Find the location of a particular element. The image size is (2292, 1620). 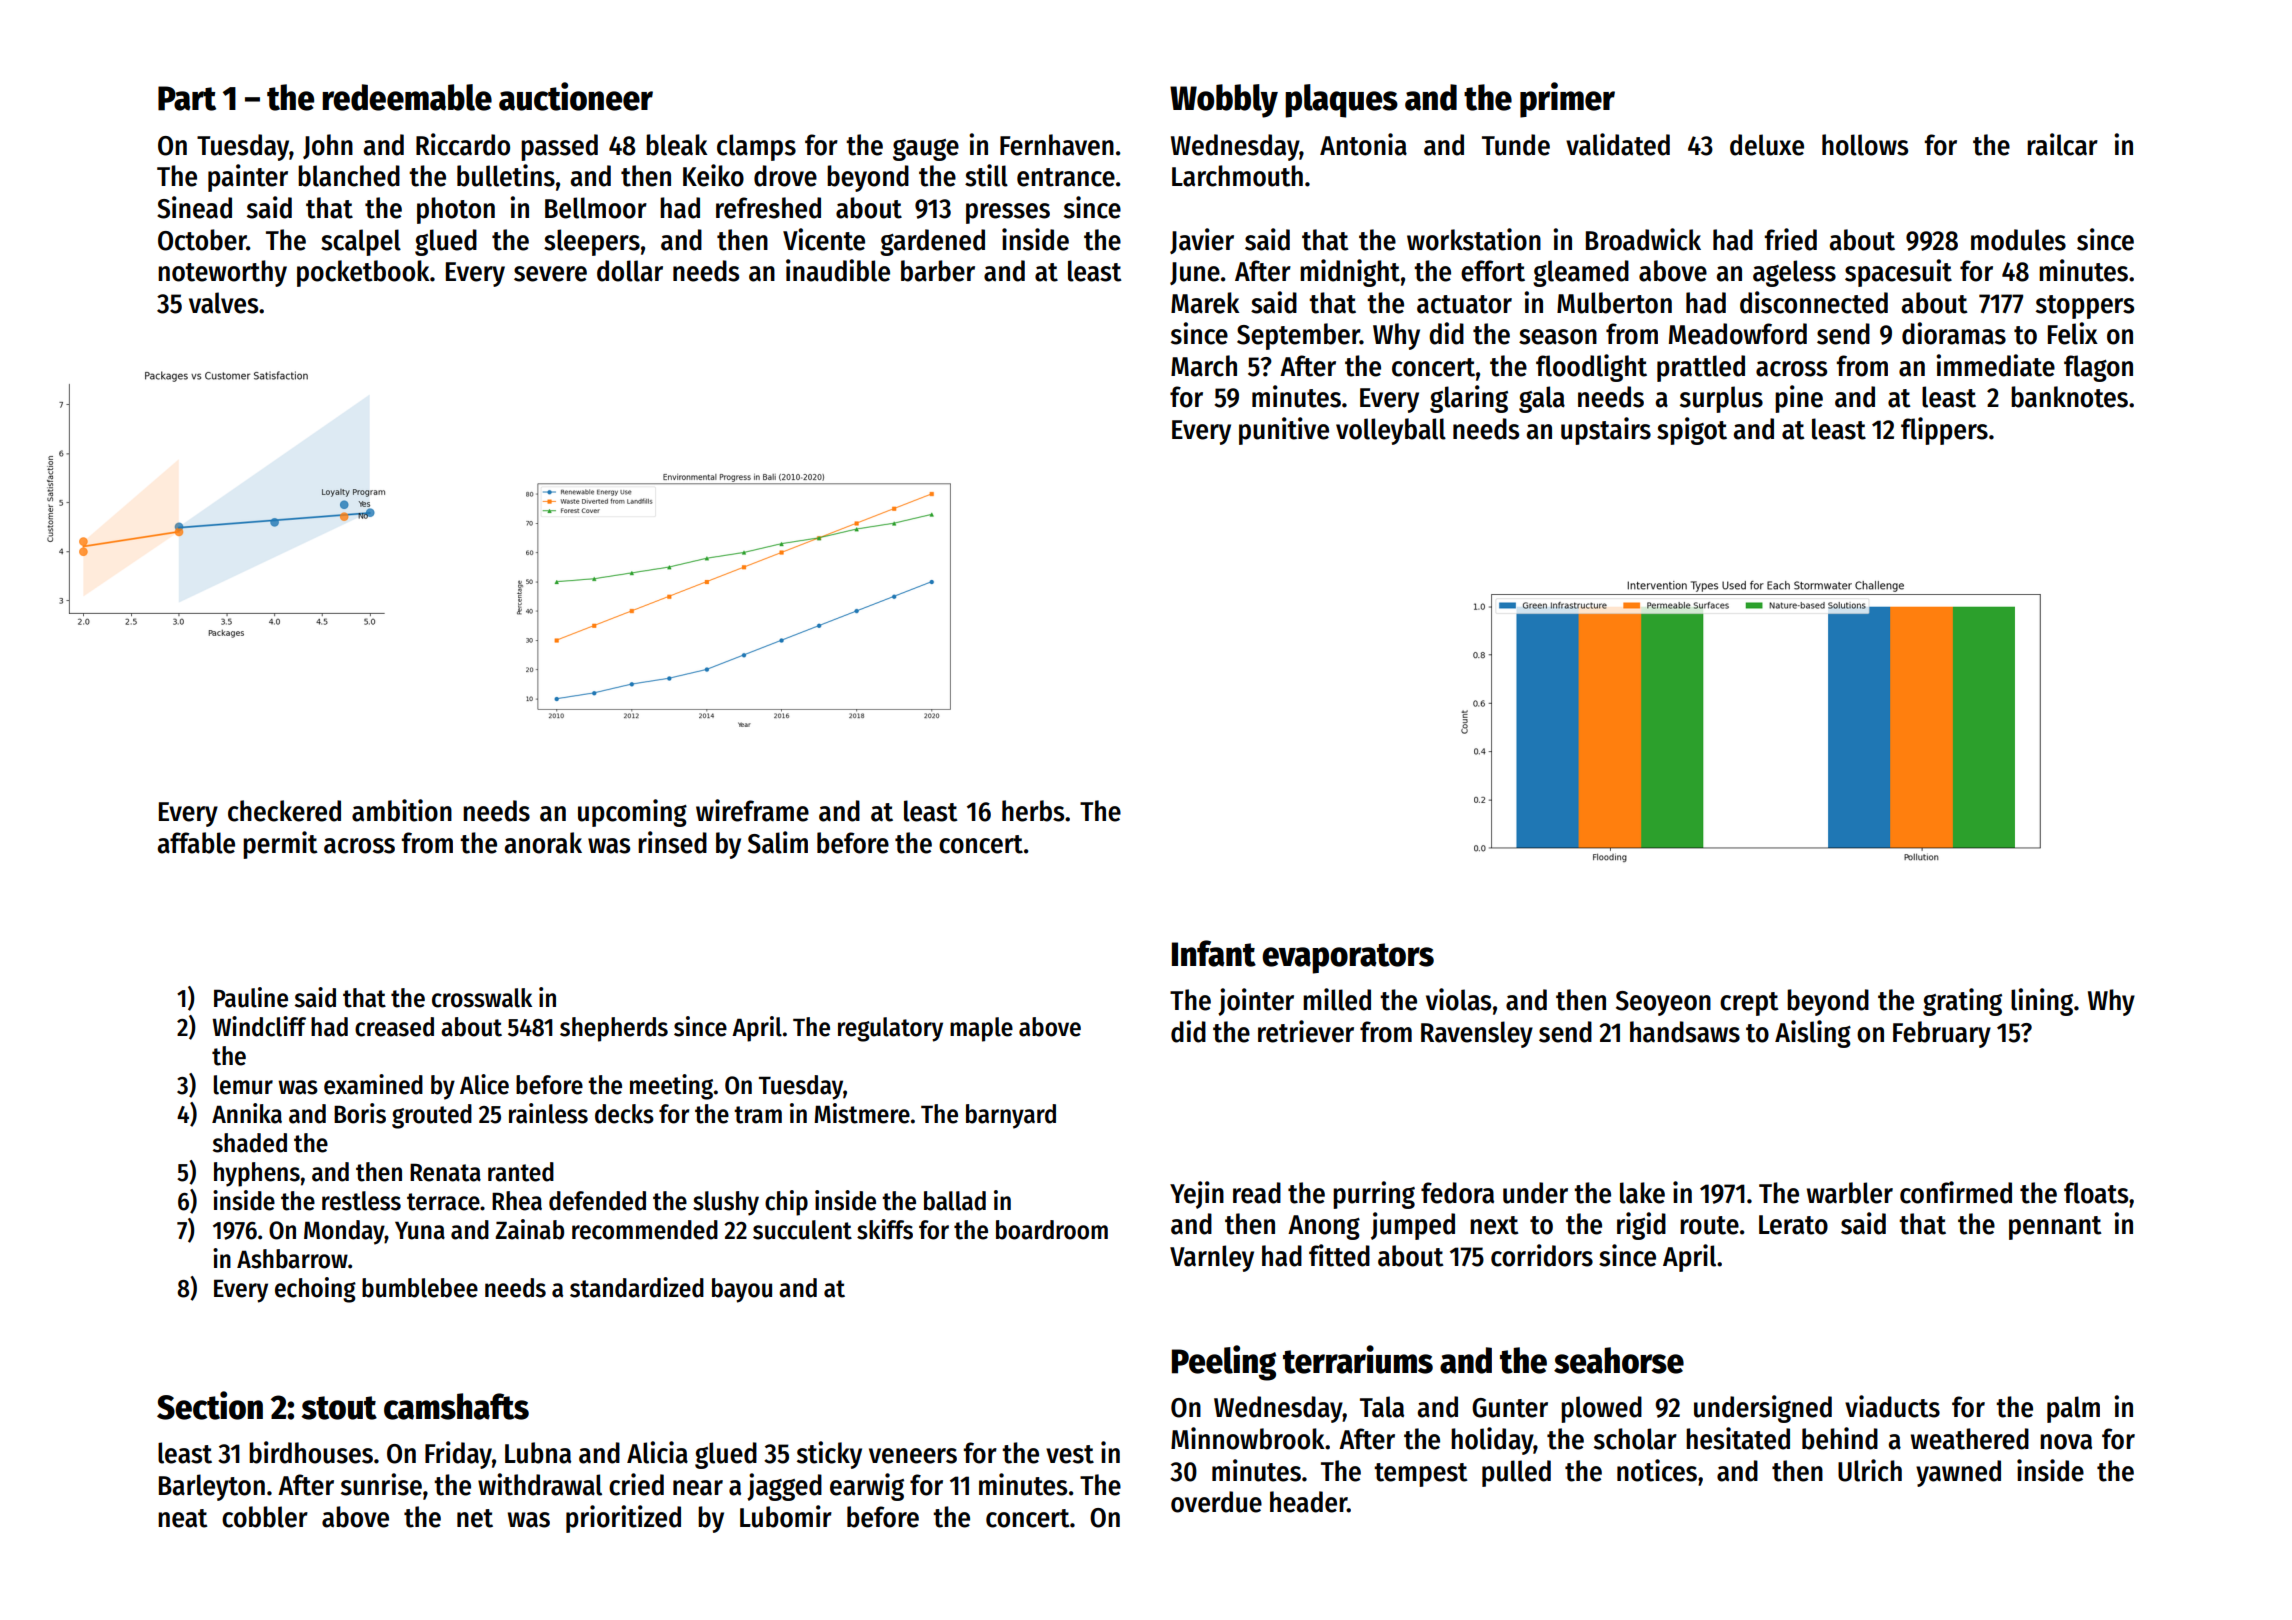

neat is located at coordinates (183, 1518).
